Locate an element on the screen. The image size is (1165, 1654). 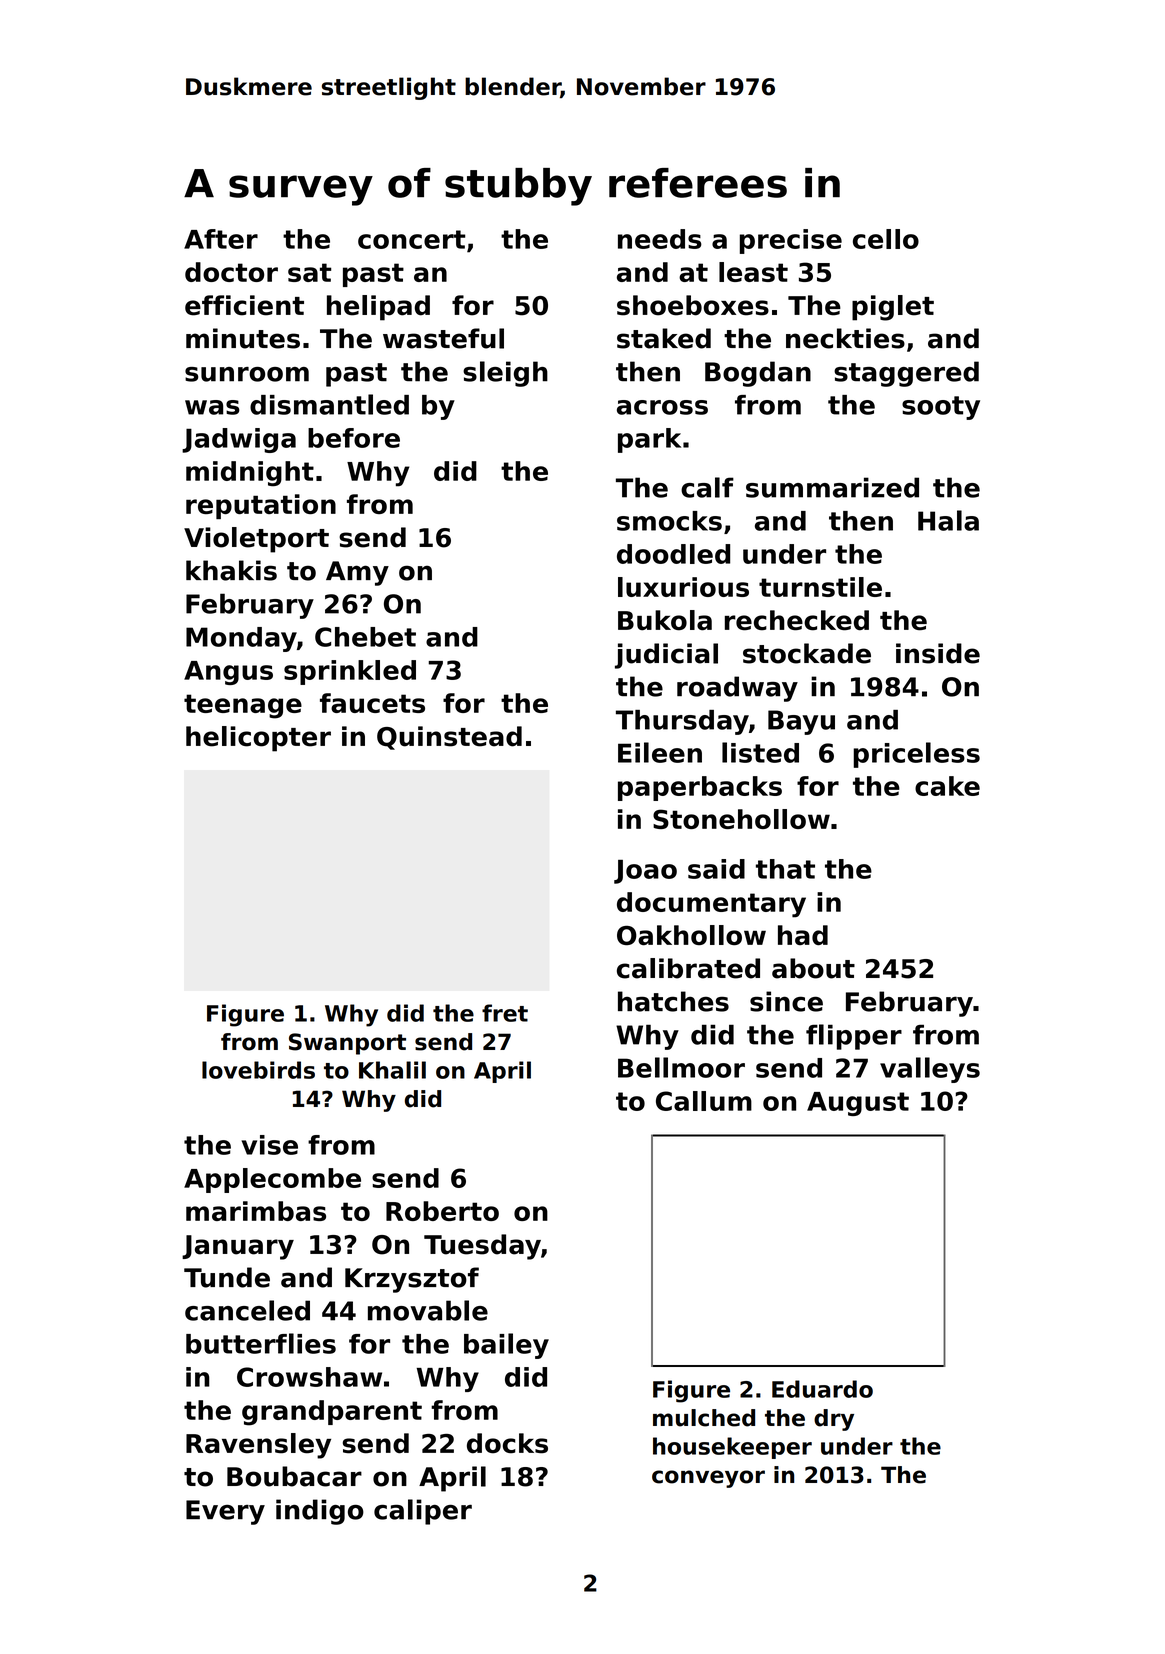
turnstile is located at coordinates (820, 587).
